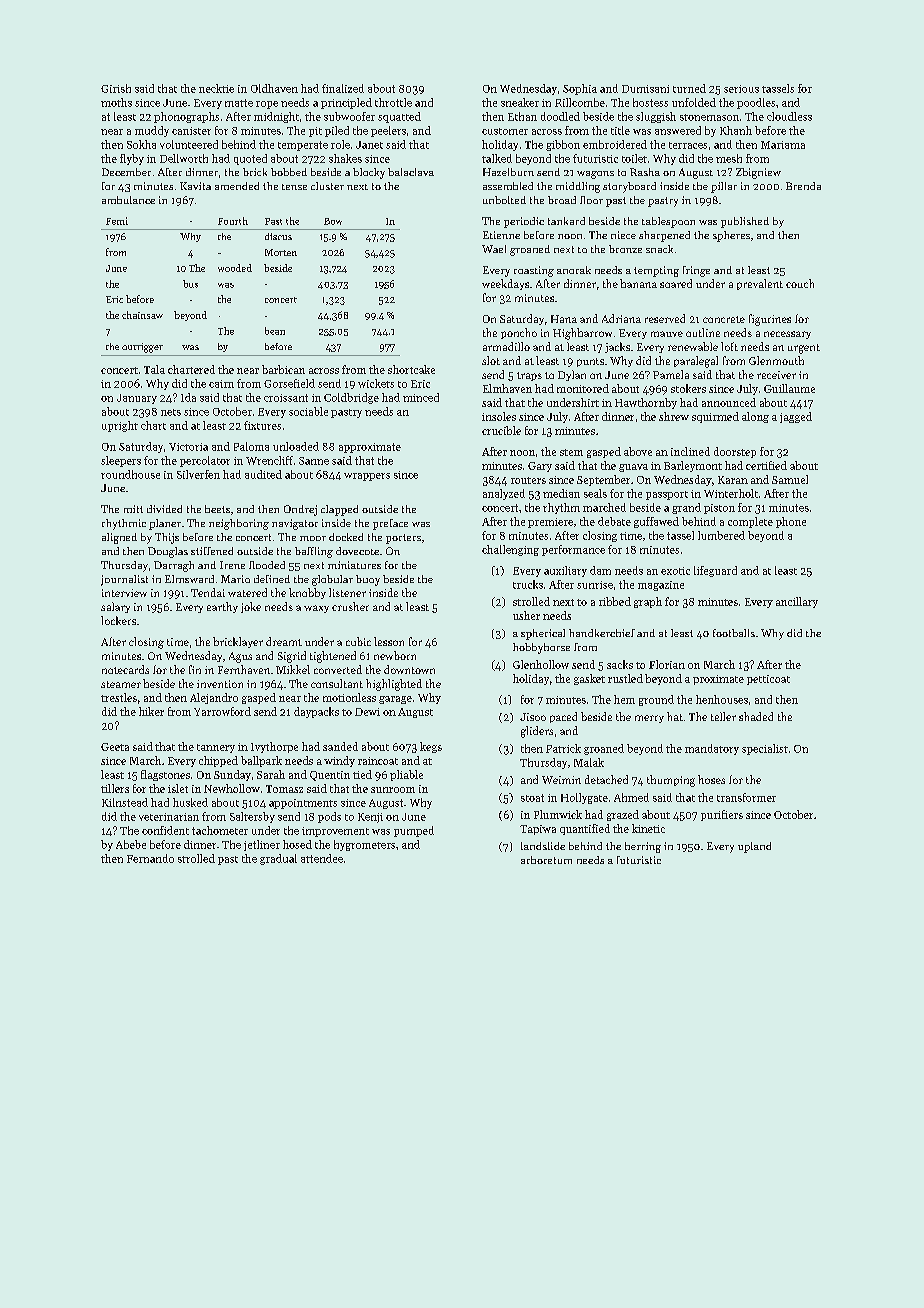 The image size is (924, 1308). I want to click on upright, so click(120, 426).
